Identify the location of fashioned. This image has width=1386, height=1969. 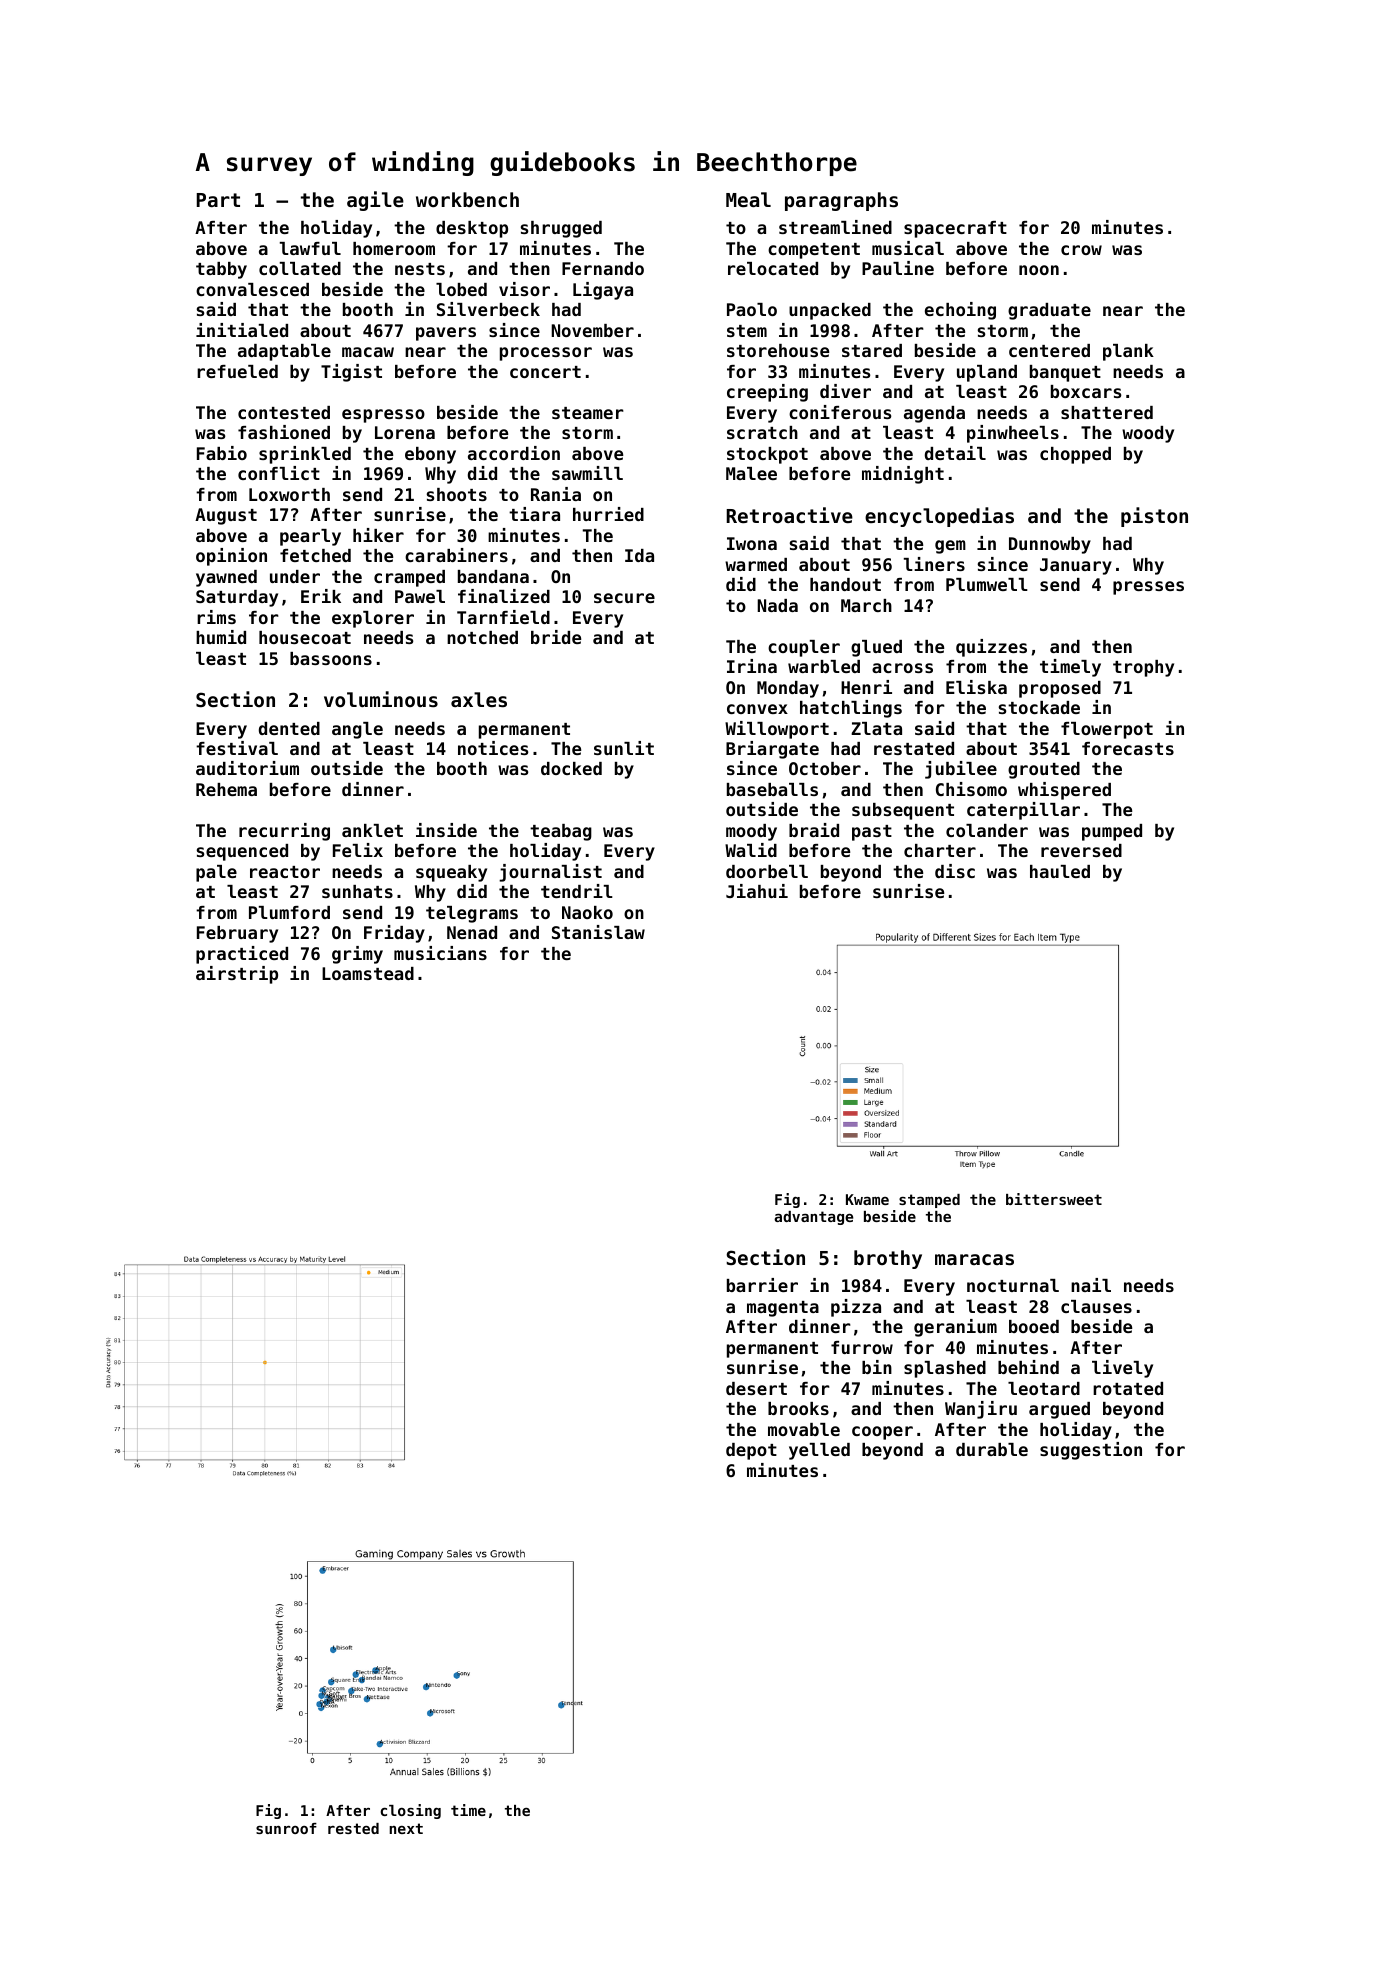
(284, 432).
